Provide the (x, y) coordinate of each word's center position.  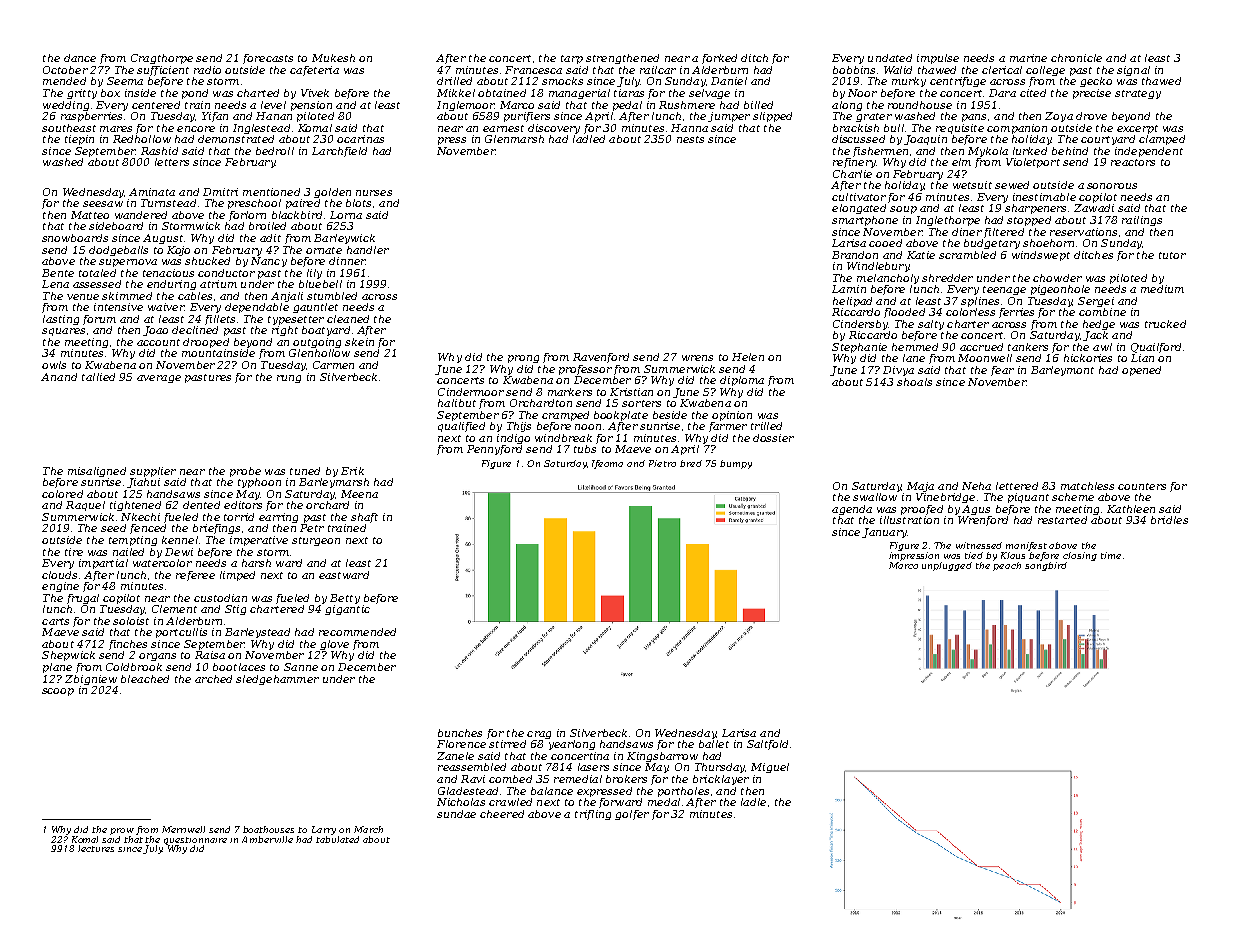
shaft (364, 518)
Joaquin (925, 140)
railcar (658, 70)
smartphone (865, 221)
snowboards (75, 238)
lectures (96, 848)
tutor (1172, 255)
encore (196, 129)
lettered (1017, 486)
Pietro (662, 463)
